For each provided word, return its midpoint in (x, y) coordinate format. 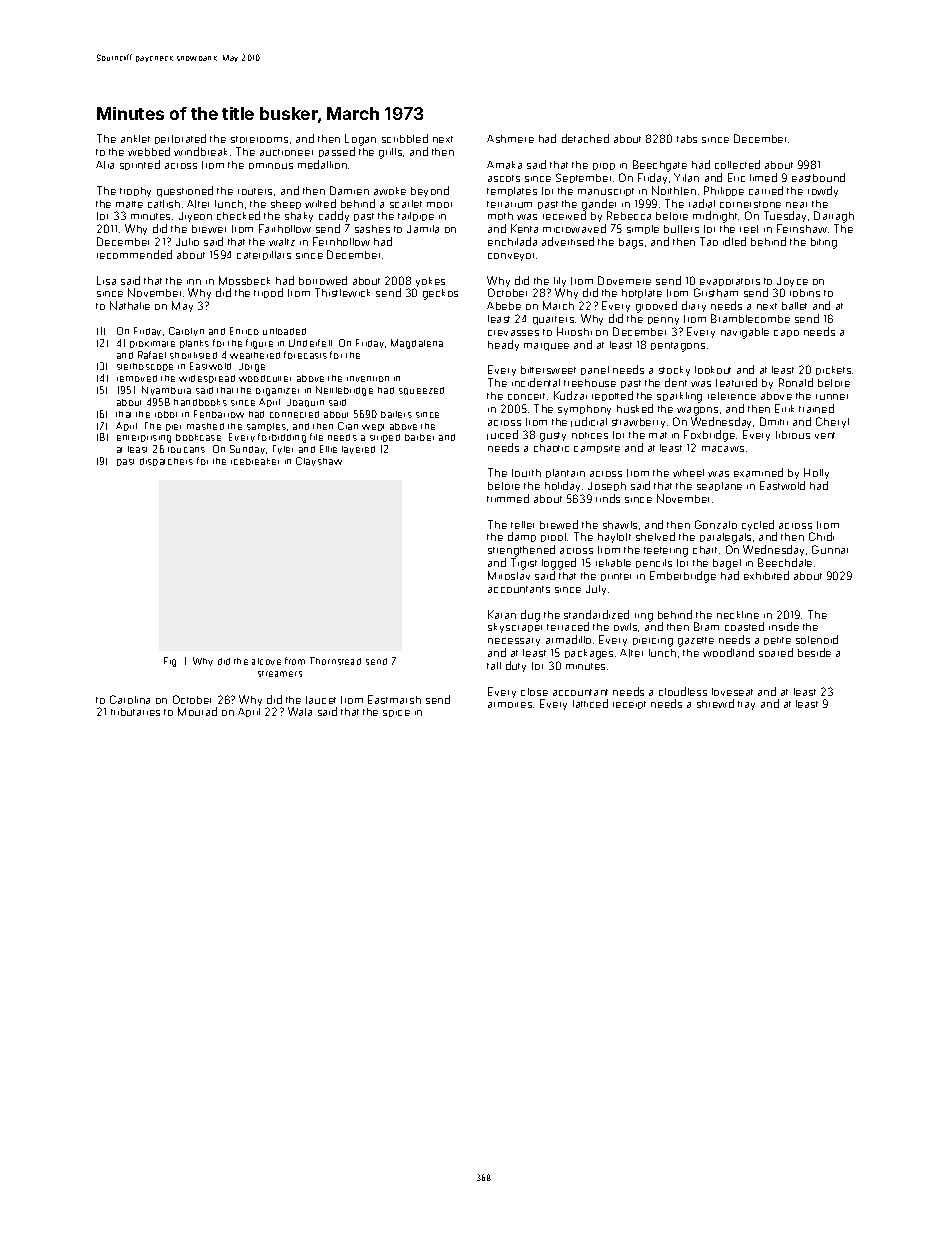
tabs (687, 139)
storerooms (259, 139)
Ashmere (510, 139)
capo (786, 333)
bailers (396, 414)
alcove (266, 661)
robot (166, 414)
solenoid (817, 639)
